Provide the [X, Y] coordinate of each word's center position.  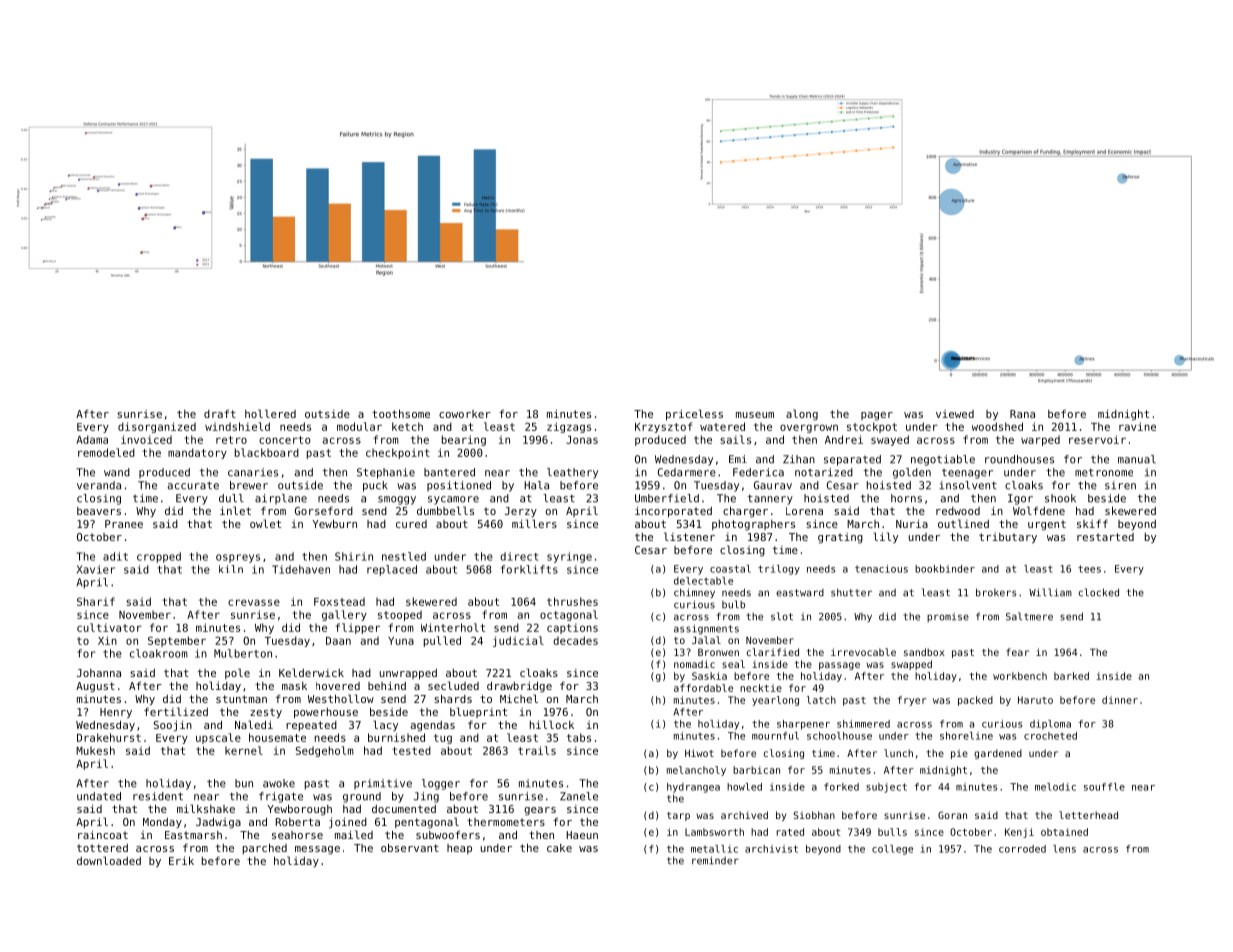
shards [453, 698]
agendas [433, 726]
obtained [1064, 832]
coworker [465, 414]
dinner [1120, 700]
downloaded [109, 860]
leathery [572, 473]
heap [459, 849]
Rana [1022, 414]
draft [220, 413]
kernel [244, 750]
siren [1120, 485]
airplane [281, 499]
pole [237, 673]
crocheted [1050, 736]
